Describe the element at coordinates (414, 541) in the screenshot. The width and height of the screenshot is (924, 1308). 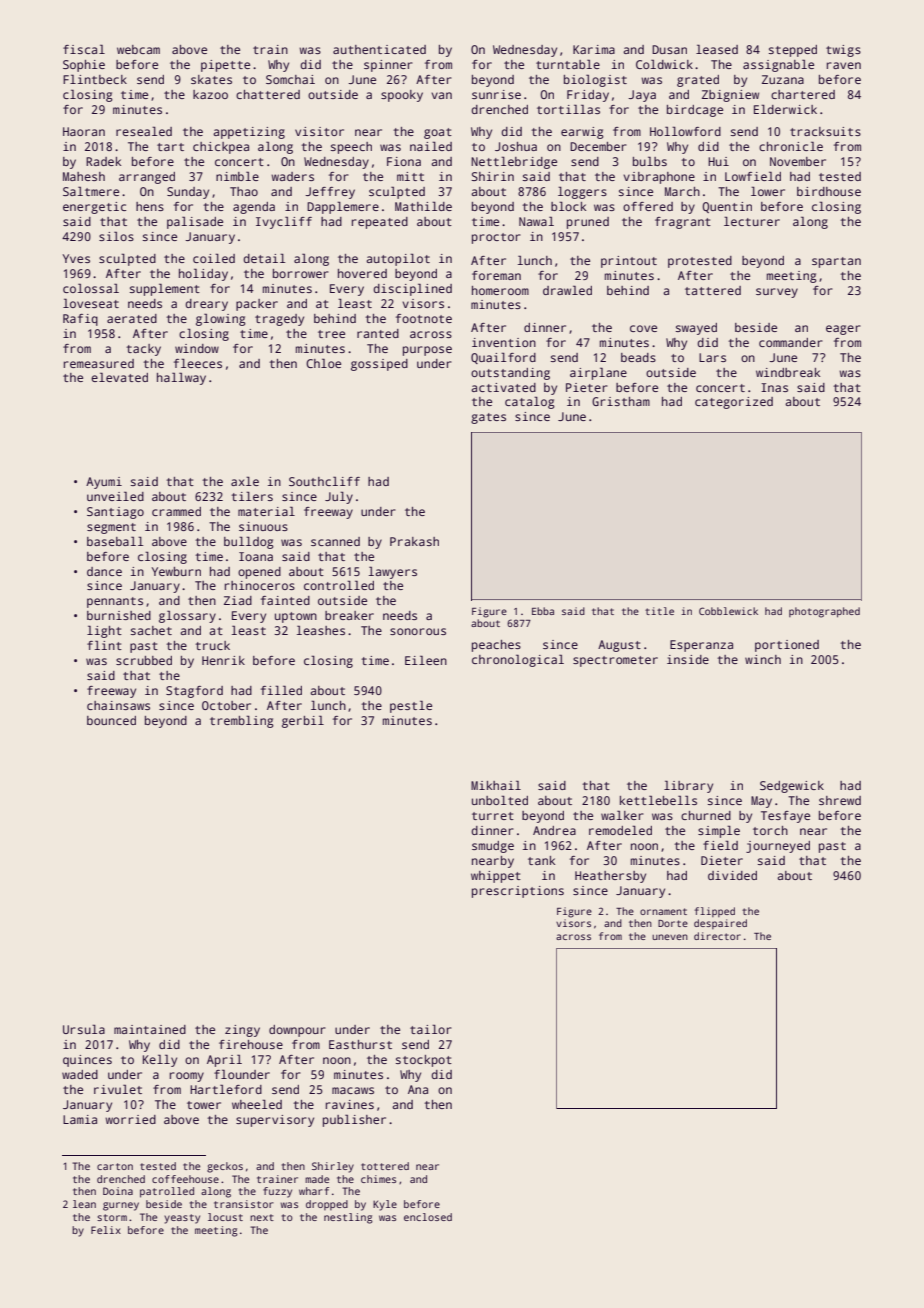
I see `Prakash` at that location.
